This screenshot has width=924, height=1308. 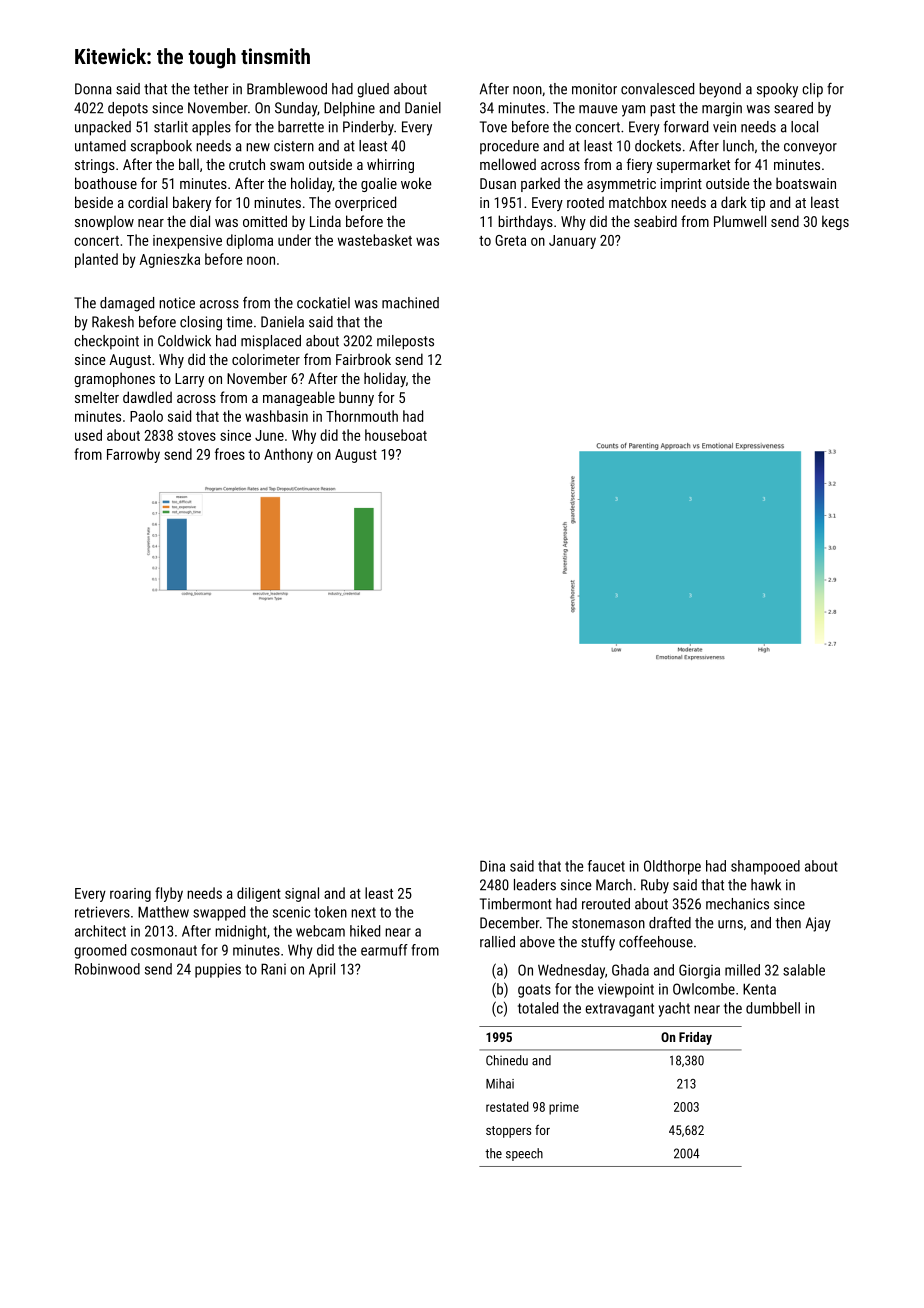 What do you see at coordinates (508, 1132) in the screenshot?
I see `stoppers` at bounding box center [508, 1132].
